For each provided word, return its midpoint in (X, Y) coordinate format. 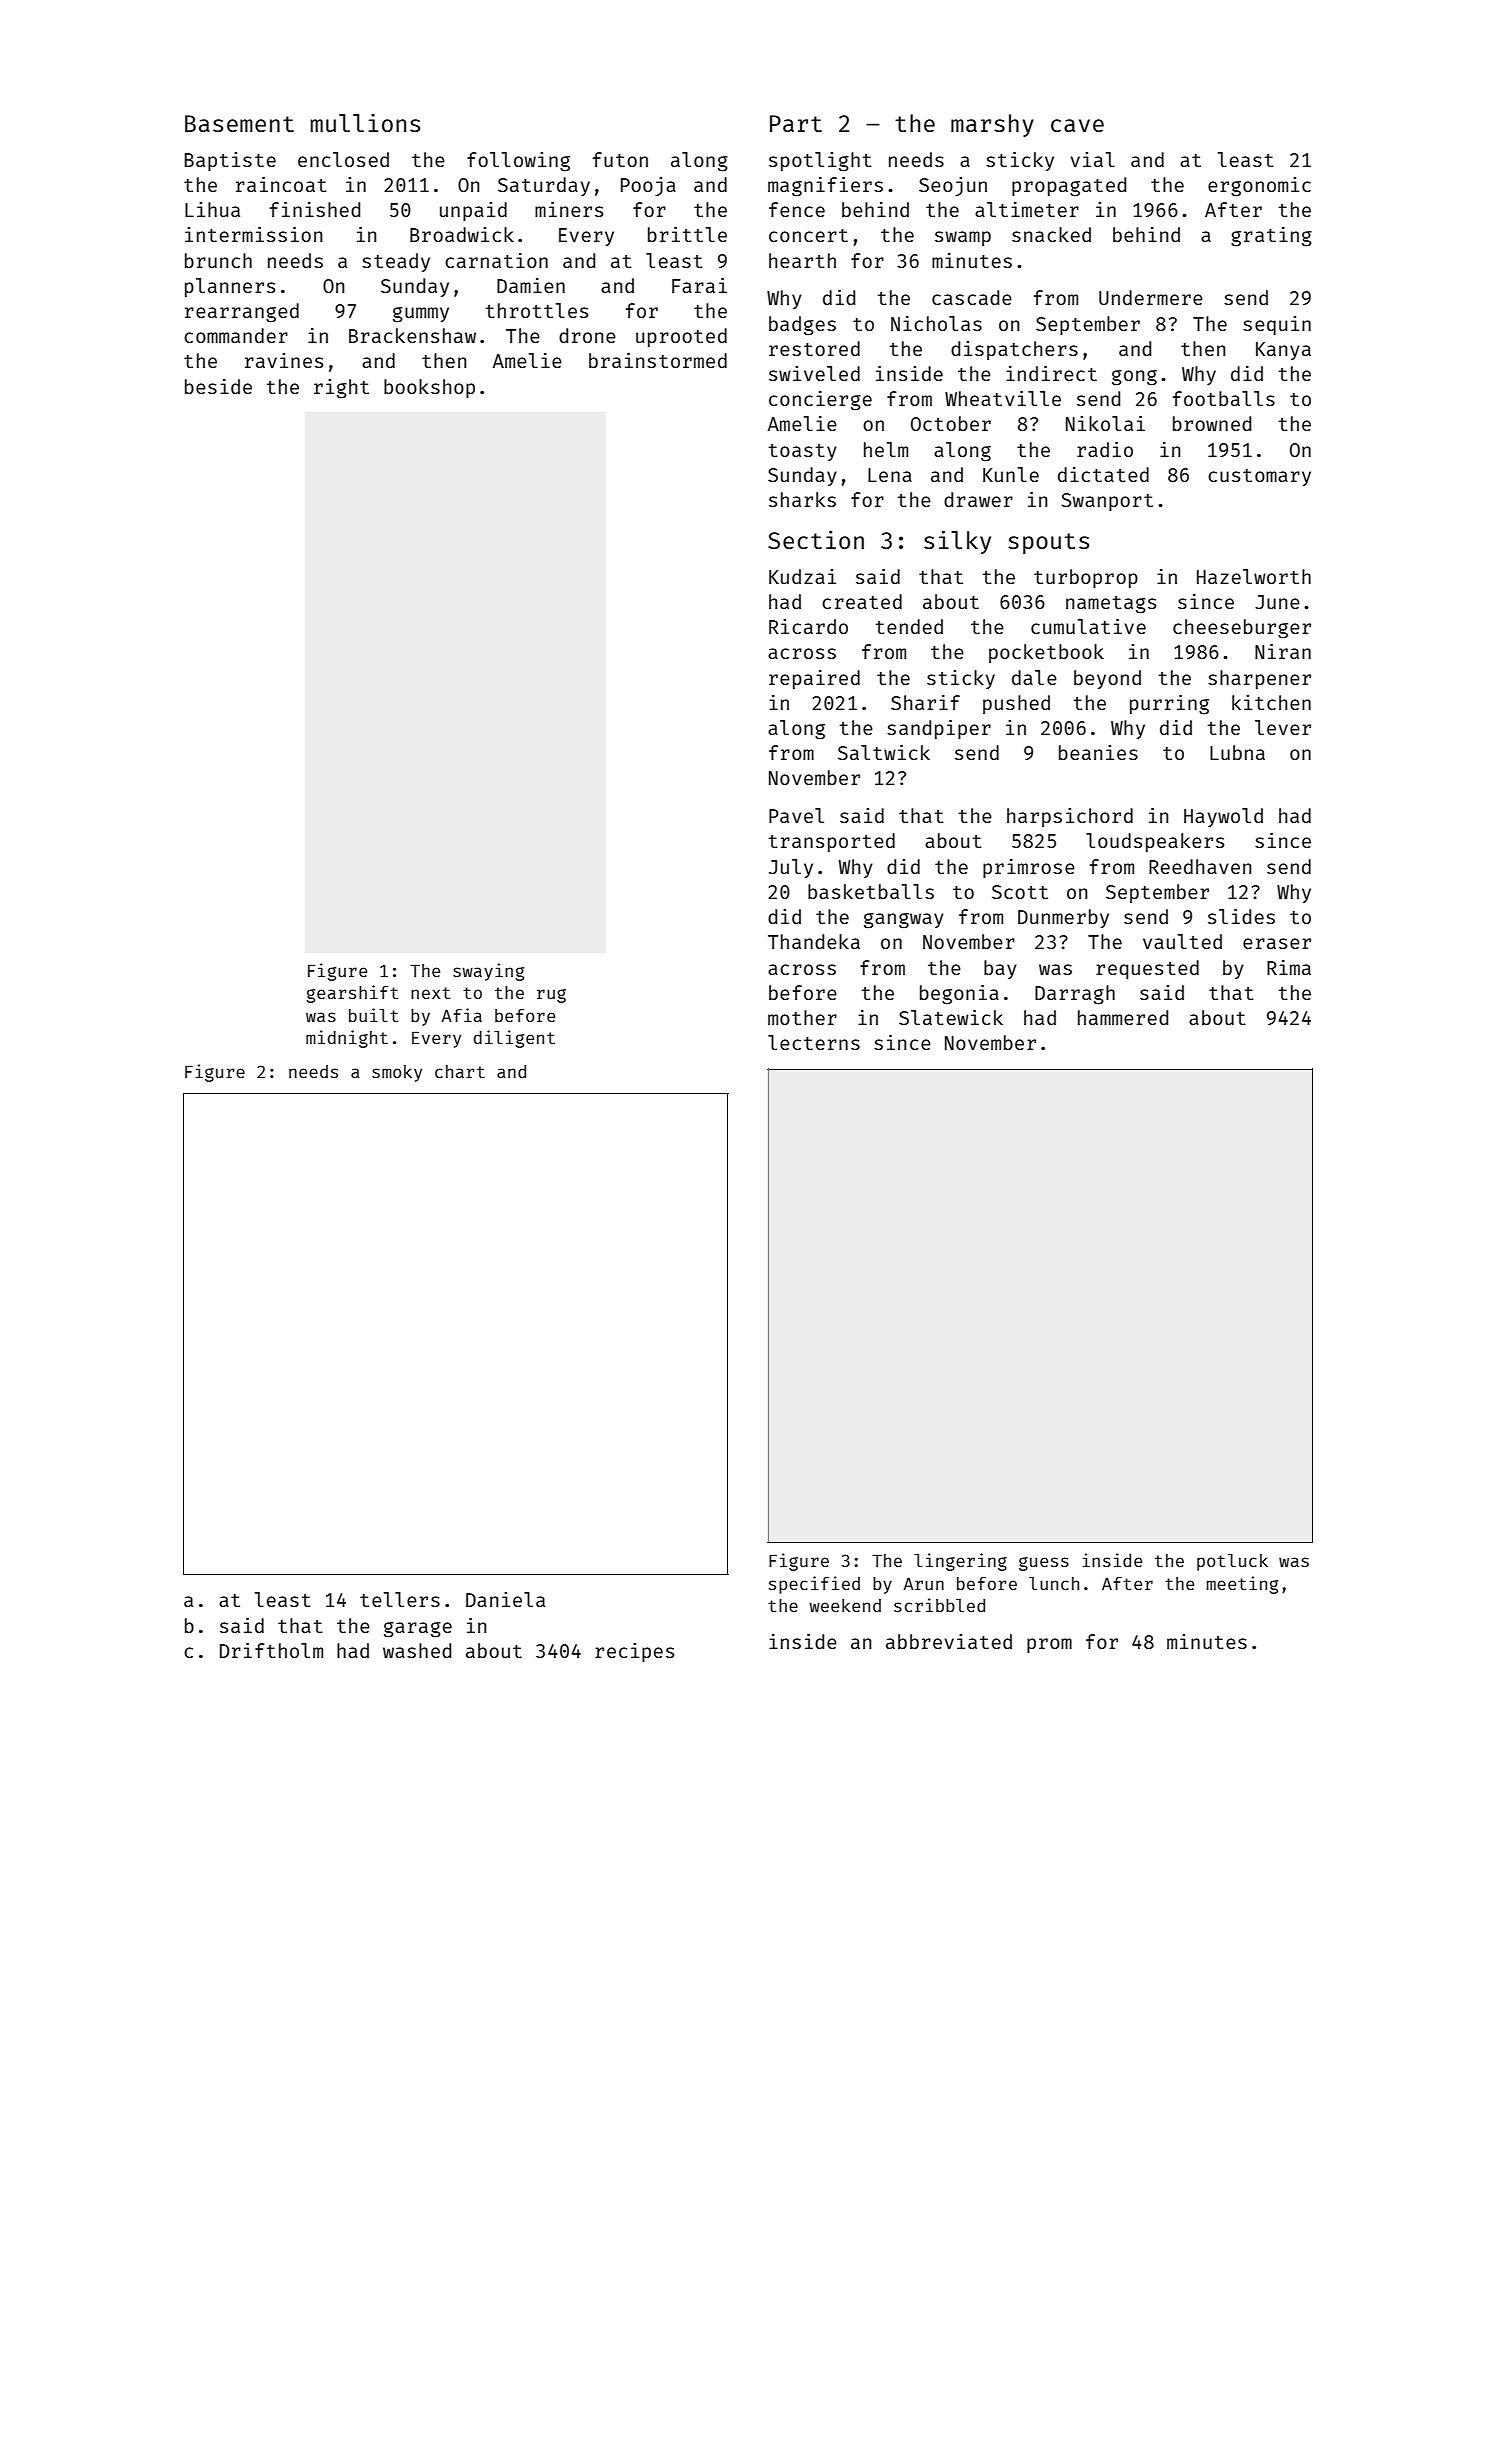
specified (814, 1585)
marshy (992, 125)
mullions (365, 123)
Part (796, 123)
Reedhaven (1200, 866)
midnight (347, 1039)
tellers (400, 1599)
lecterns (814, 1042)
